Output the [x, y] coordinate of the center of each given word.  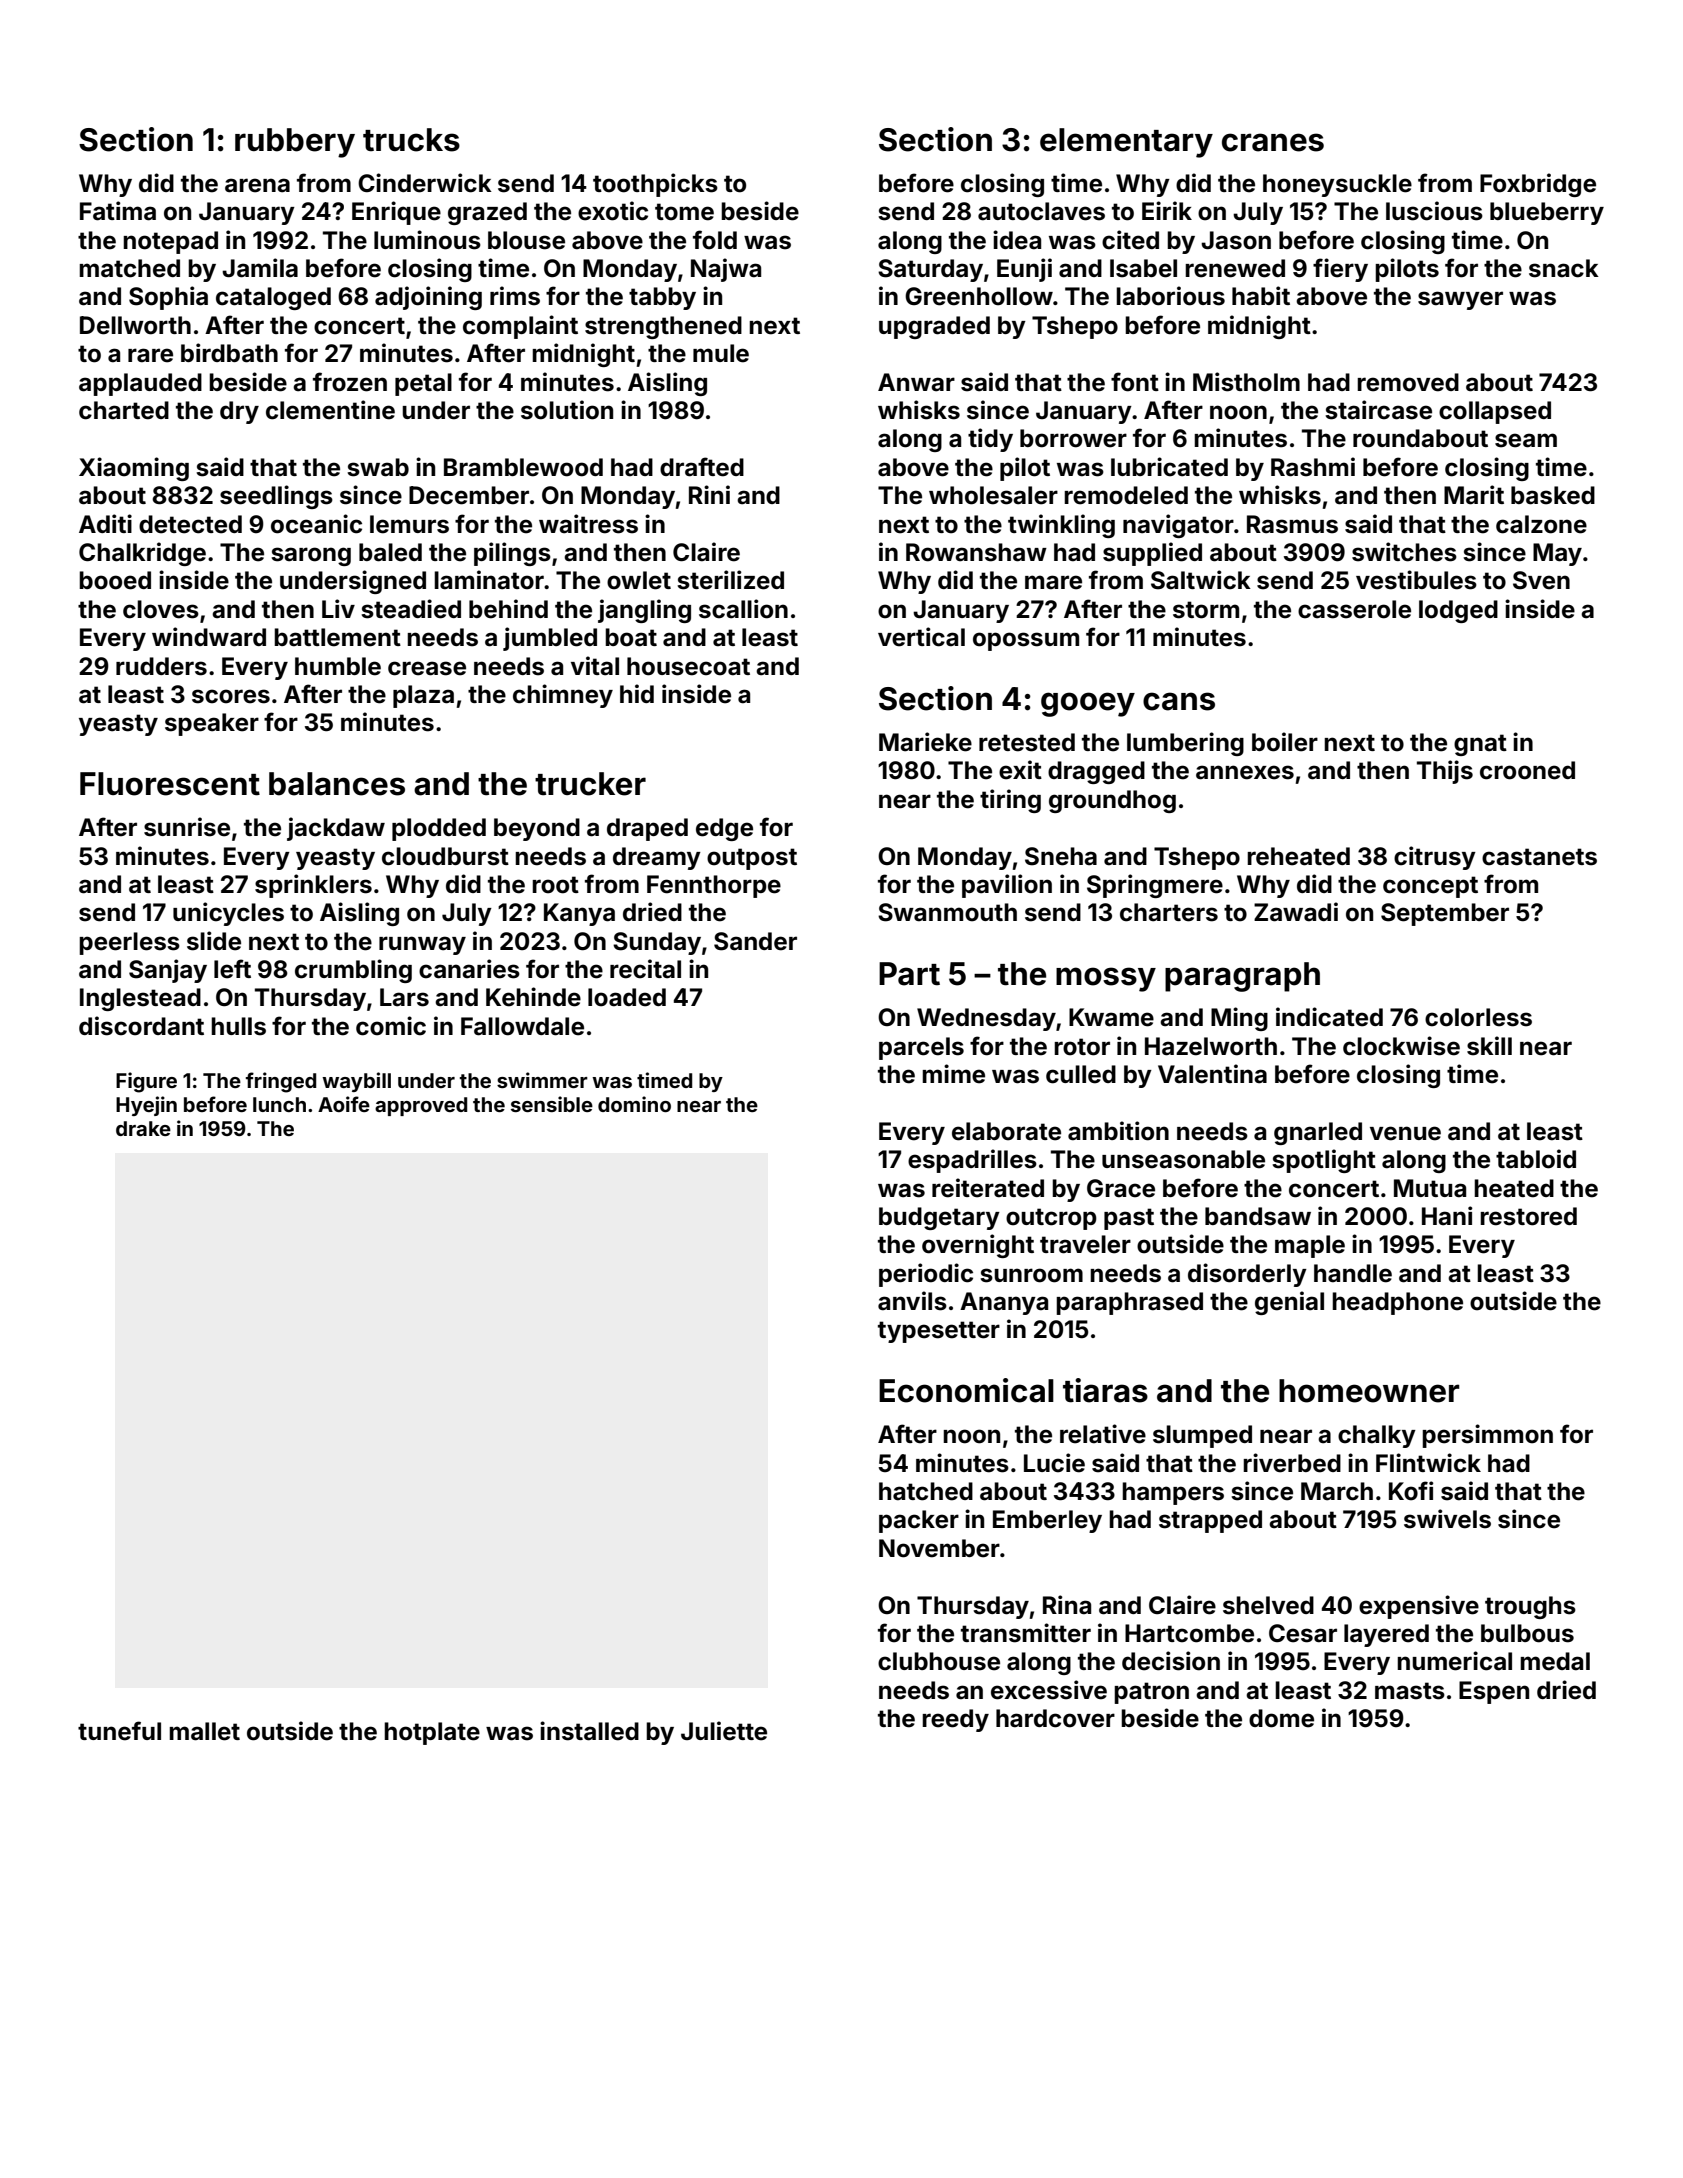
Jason [1236, 240]
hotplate [432, 1733]
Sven [1541, 580]
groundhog [1112, 801]
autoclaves [1041, 211]
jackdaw [336, 829]
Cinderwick [425, 183]
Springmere [1155, 886]
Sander [755, 941]
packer [919, 1521]
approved [421, 1106]
